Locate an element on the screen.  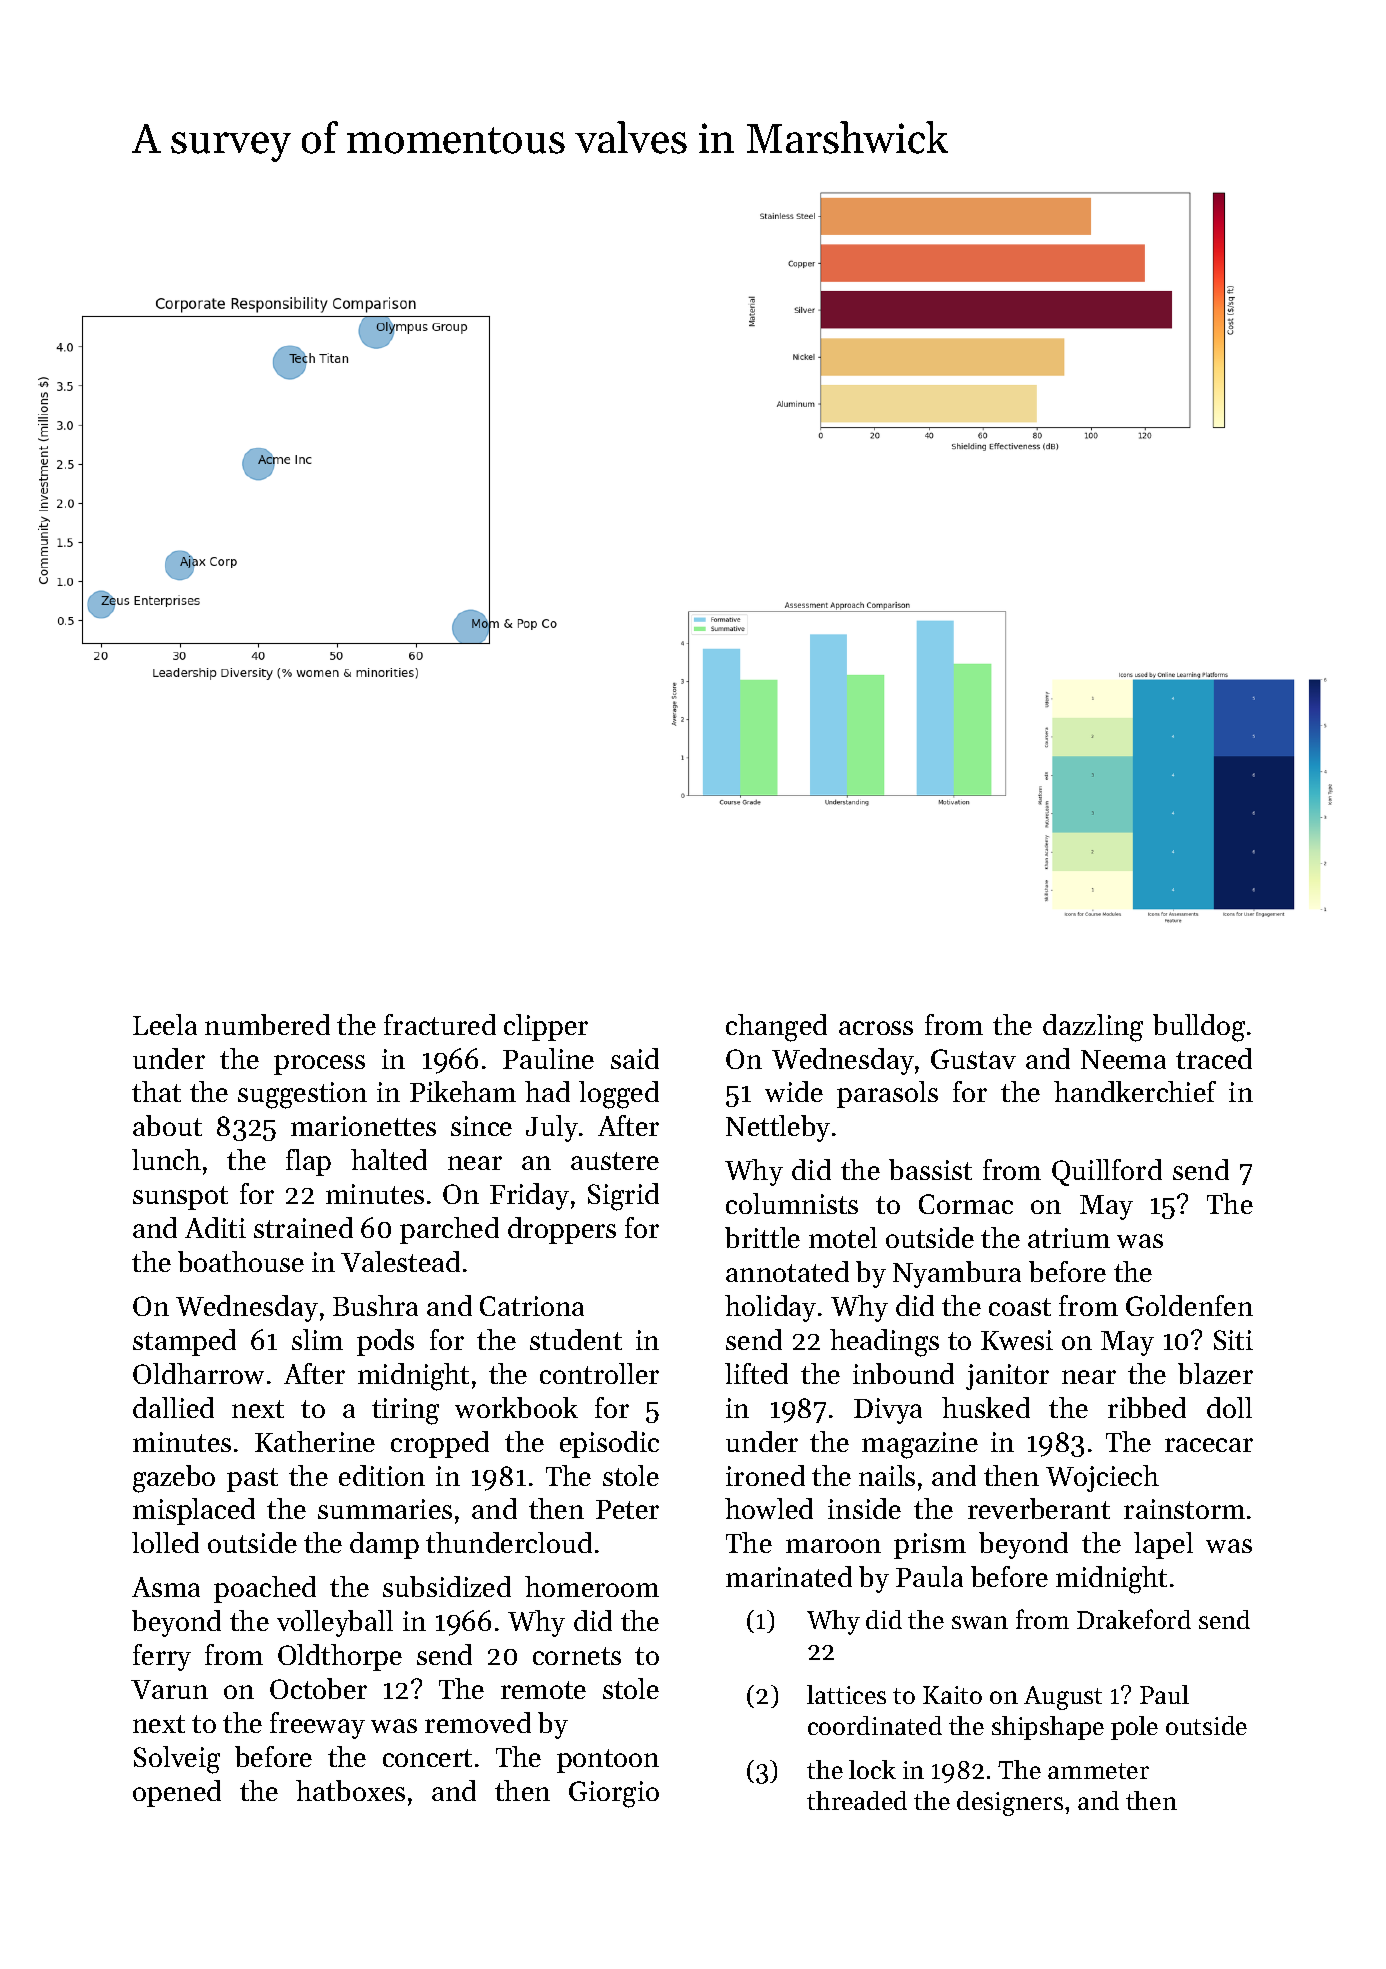
threaded is located at coordinates (857, 1800).
